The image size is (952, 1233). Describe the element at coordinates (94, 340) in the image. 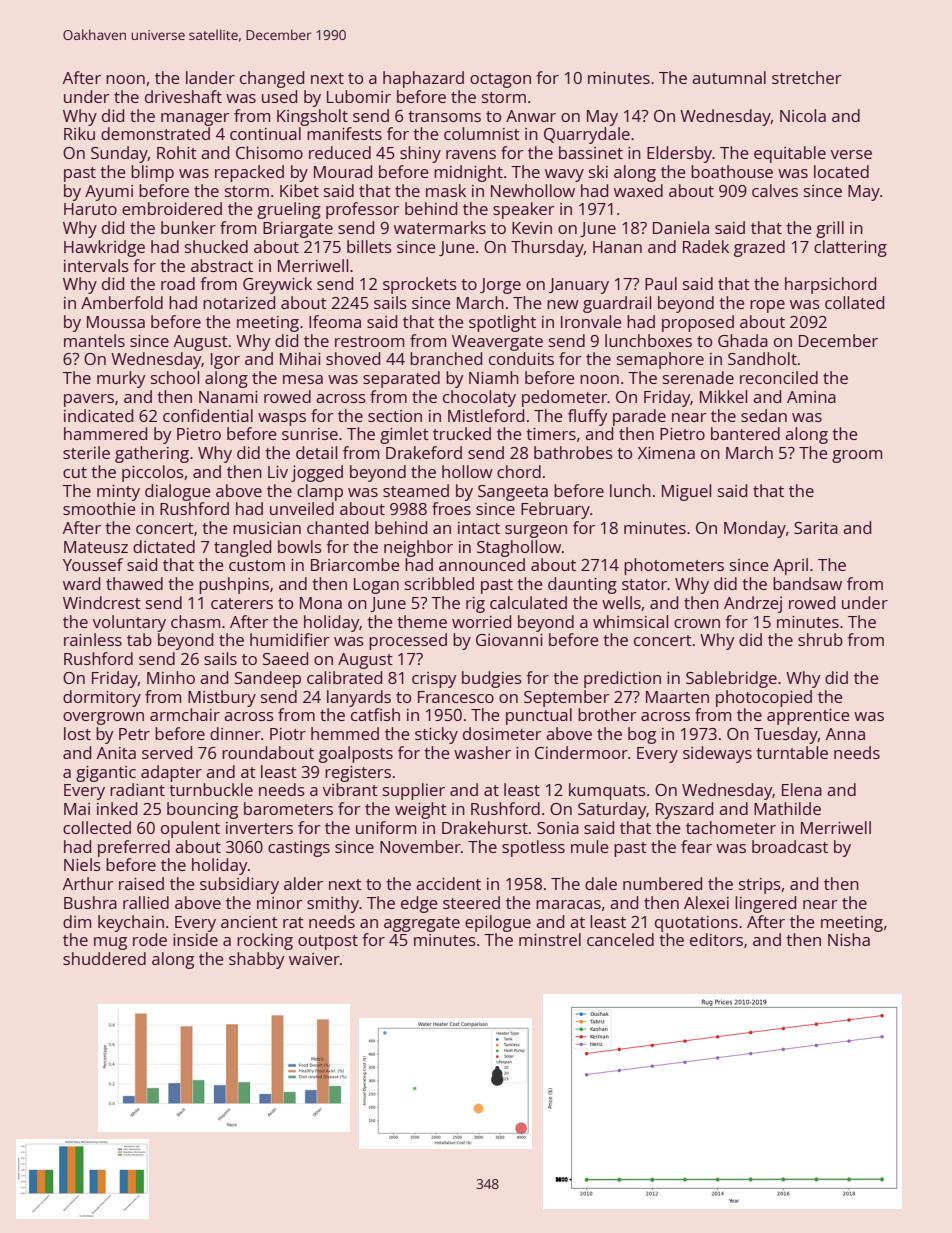

I see `mantels` at that location.
